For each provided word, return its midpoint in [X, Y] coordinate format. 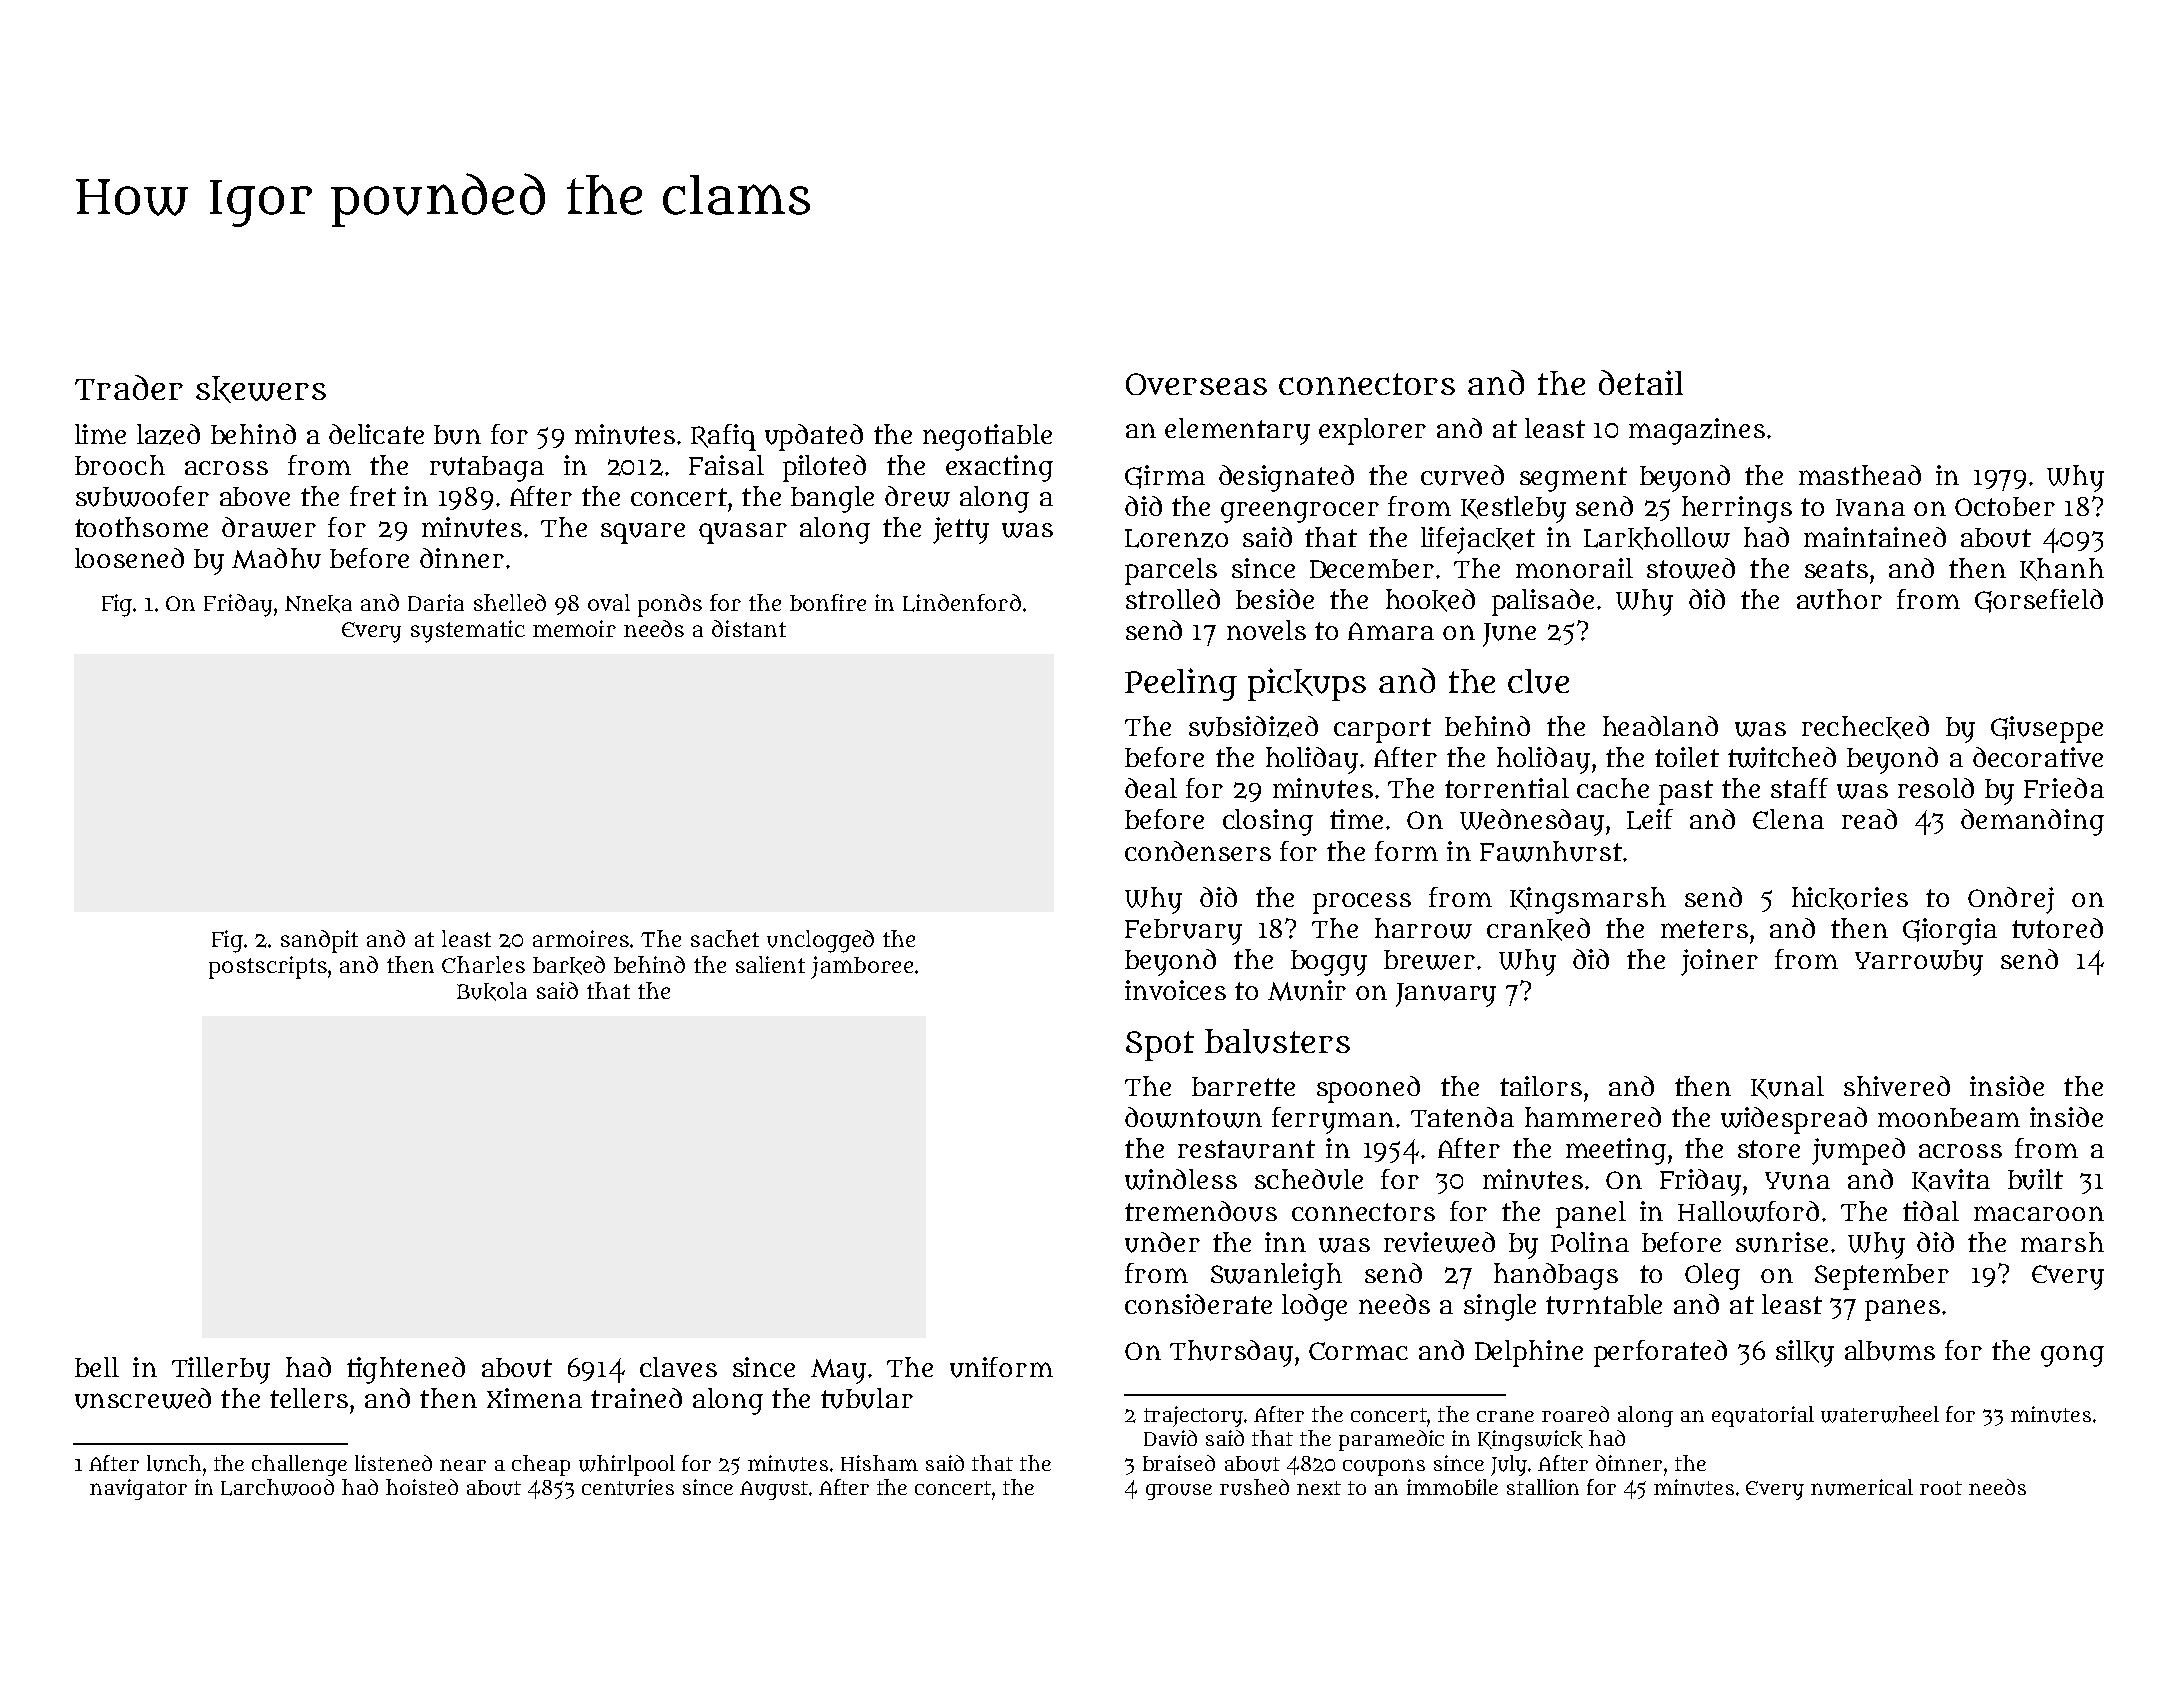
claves [678, 1367]
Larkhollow [1657, 538]
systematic [468, 631]
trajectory [1194, 1416]
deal [1151, 788]
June [1509, 635]
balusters [1277, 1041]
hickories [1850, 898]
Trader [129, 387]
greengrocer [1300, 512]
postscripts [268, 967]
